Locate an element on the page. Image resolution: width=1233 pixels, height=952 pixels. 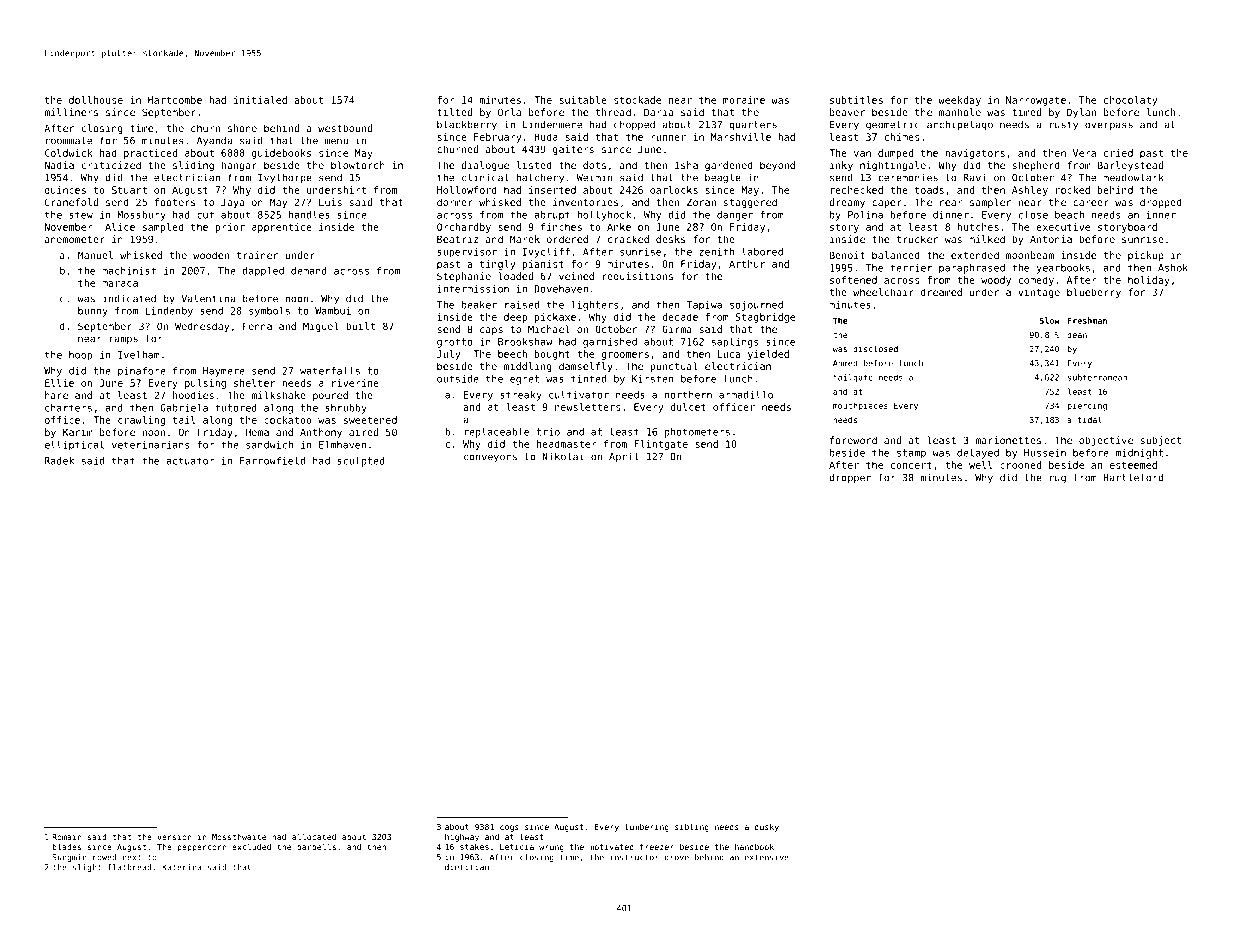
moraine is located at coordinates (744, 100).
